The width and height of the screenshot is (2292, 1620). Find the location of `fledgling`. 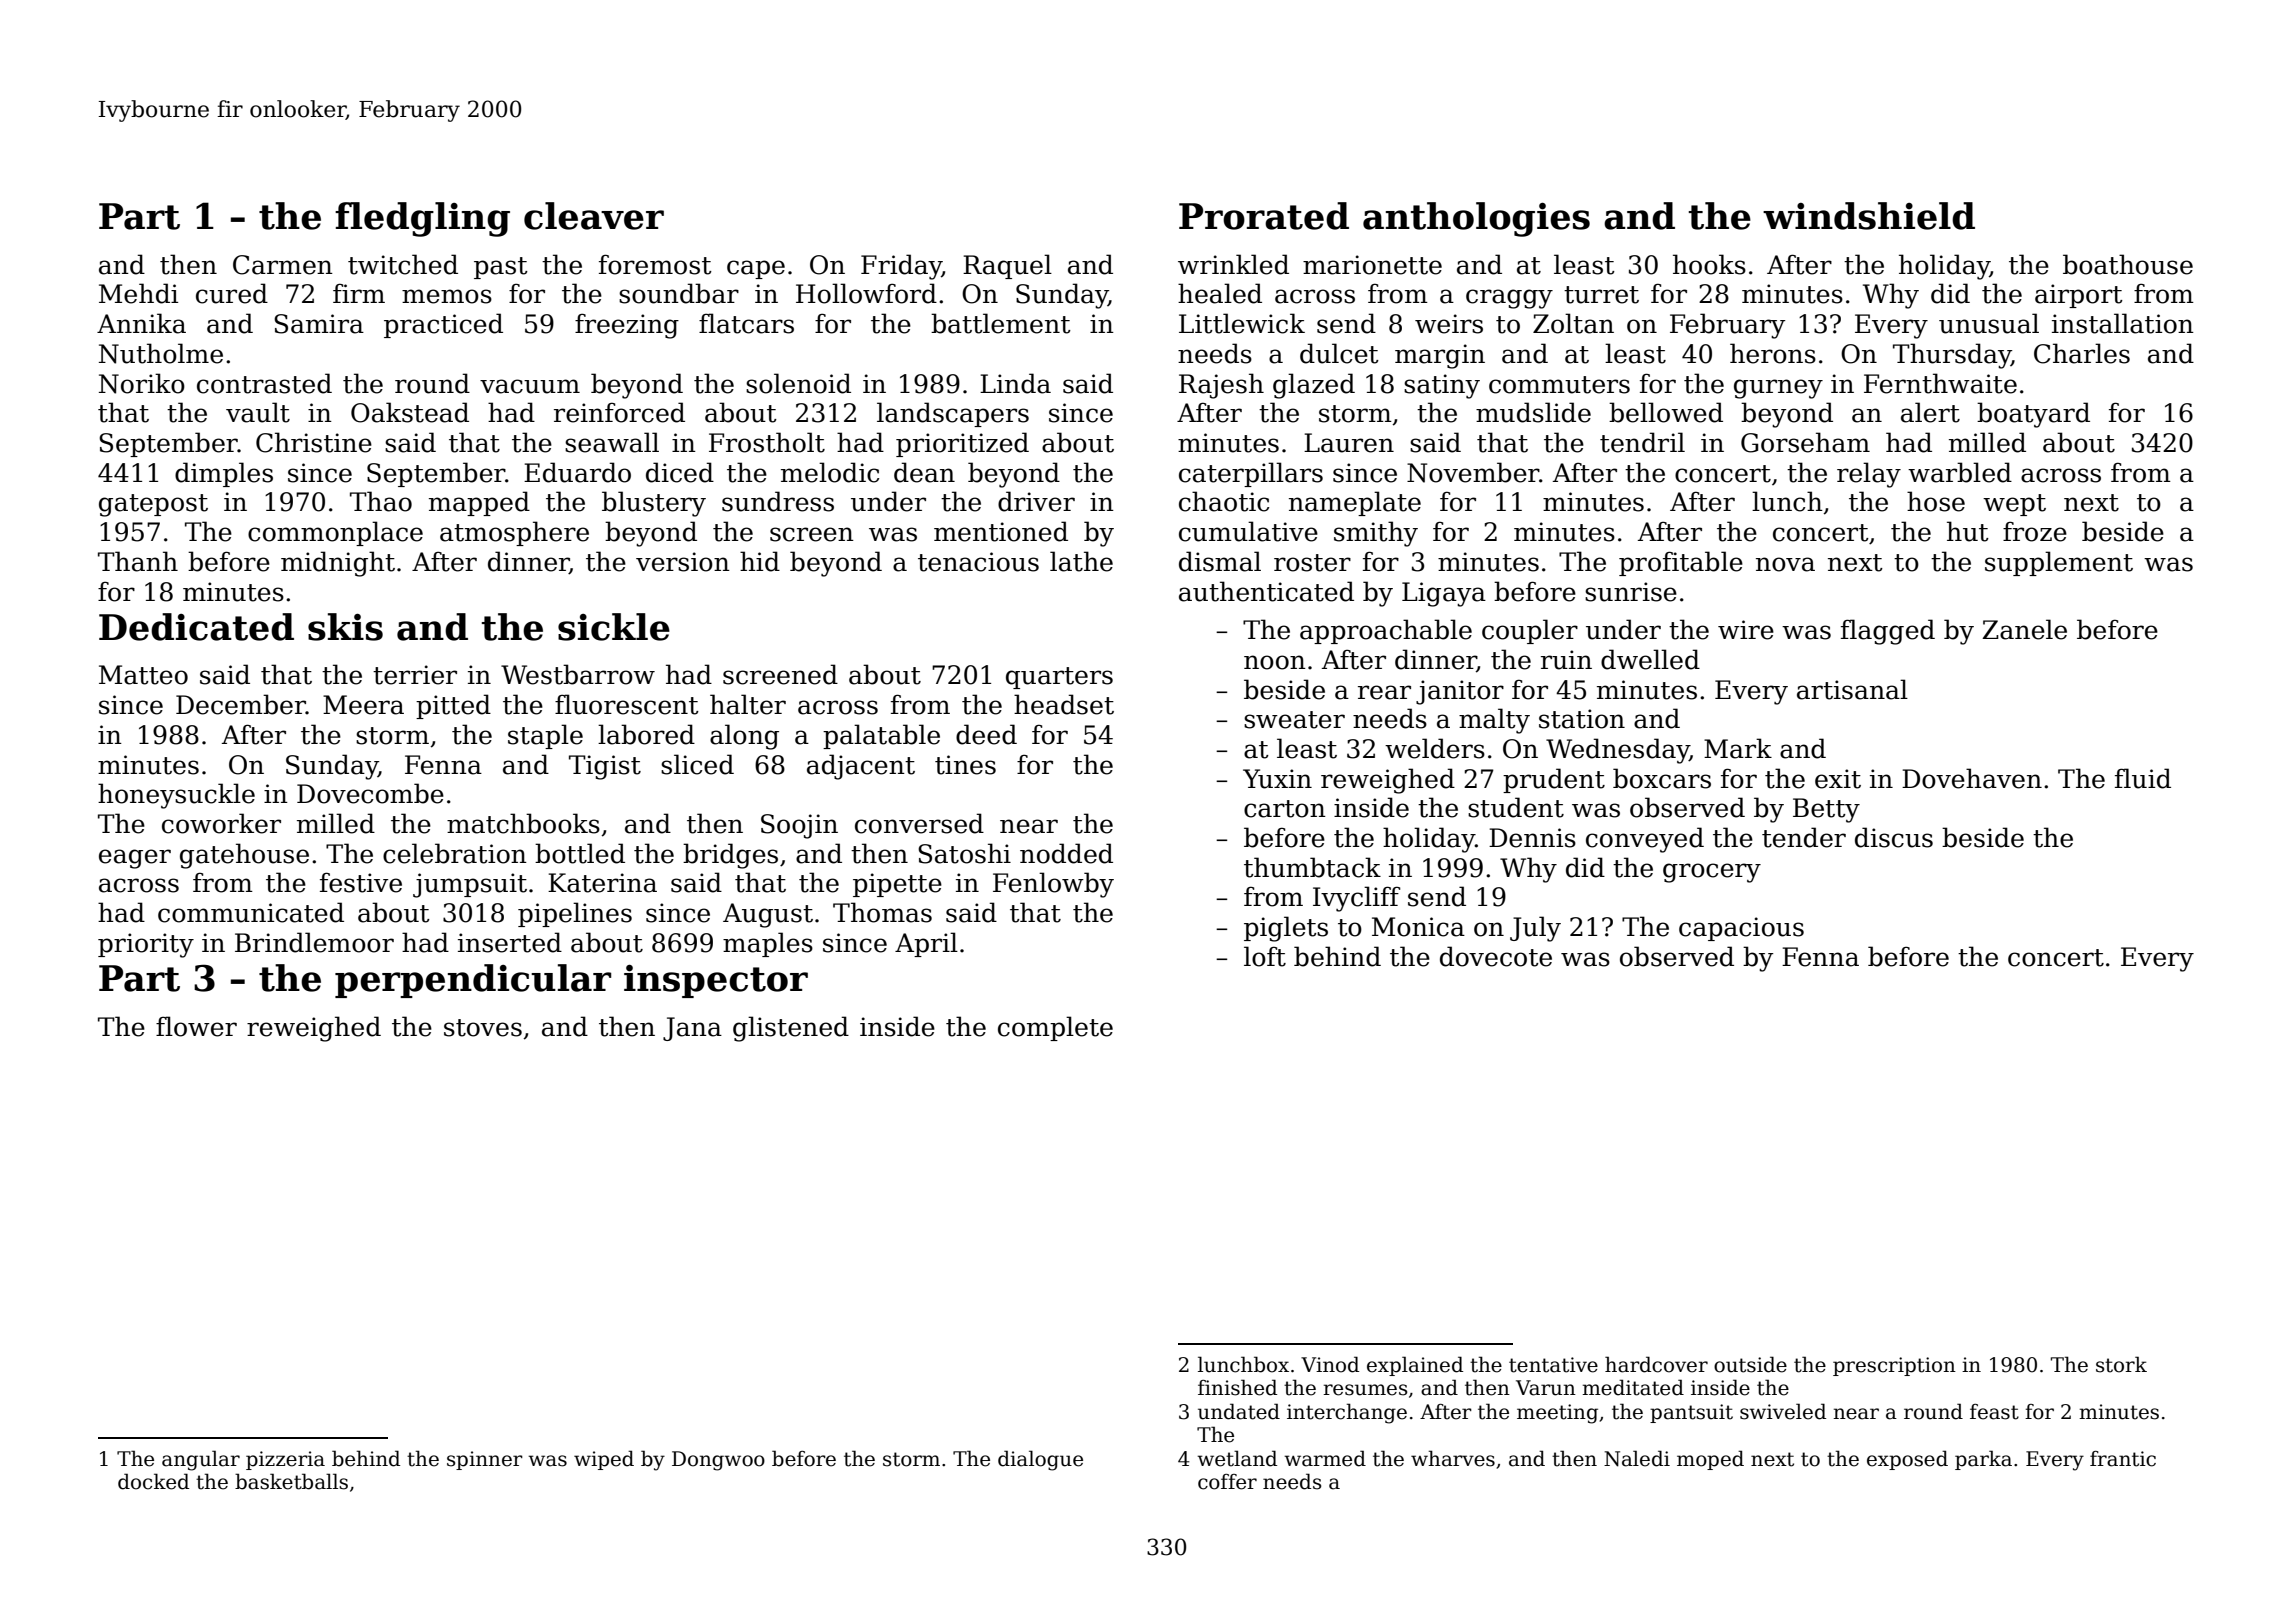

fledgling is located at coordinates (422, 219).
